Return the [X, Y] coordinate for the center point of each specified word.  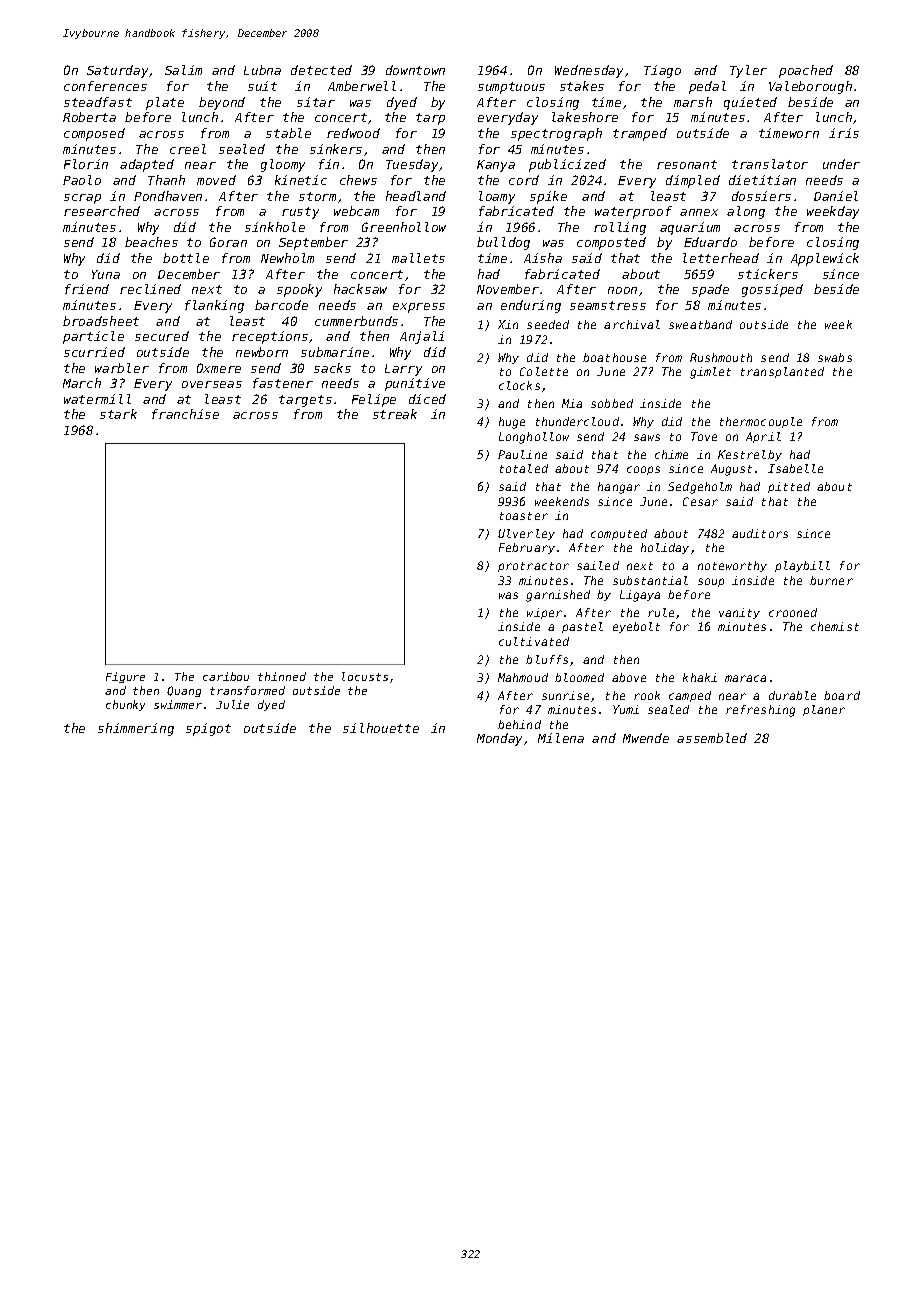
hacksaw [360, 289]
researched [102, 211]
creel [188, 149]
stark [118, 414]
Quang [184, 691]
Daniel [836, 196]
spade [710, 290]
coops [643, 470]
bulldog [503, 243]
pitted [789, 487]
